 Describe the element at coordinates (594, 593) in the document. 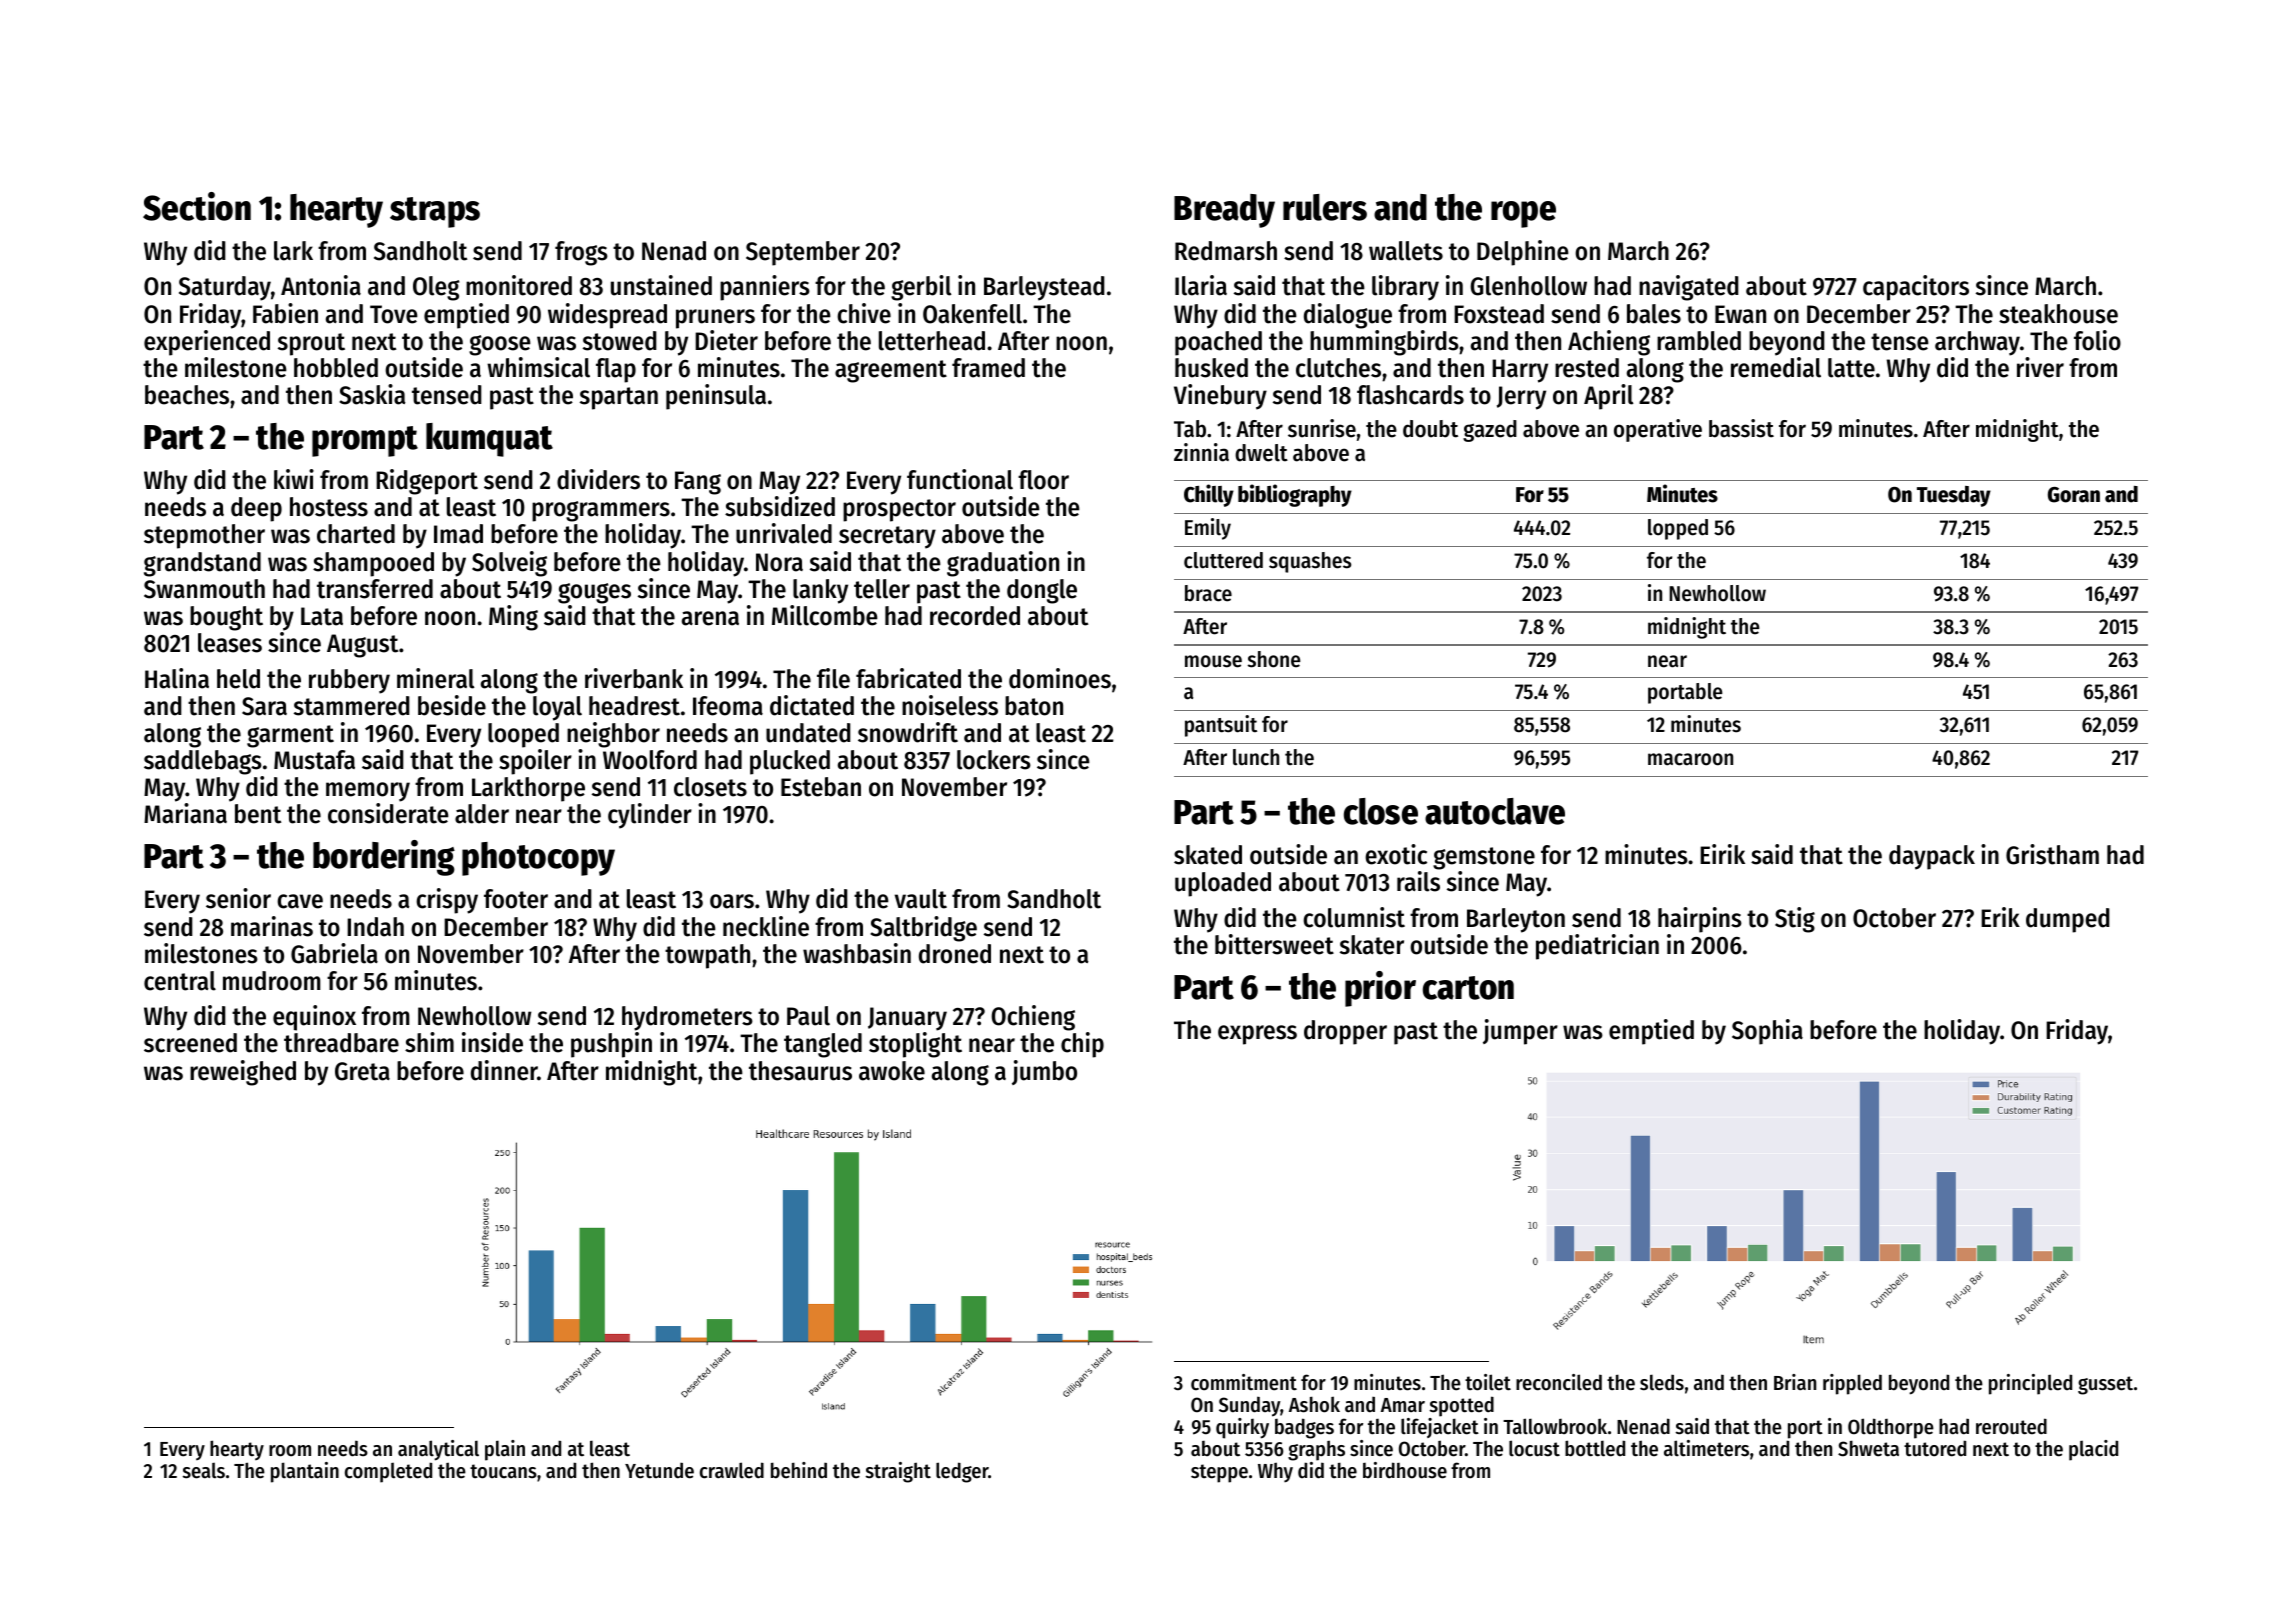

I see `gouges` at that location.
